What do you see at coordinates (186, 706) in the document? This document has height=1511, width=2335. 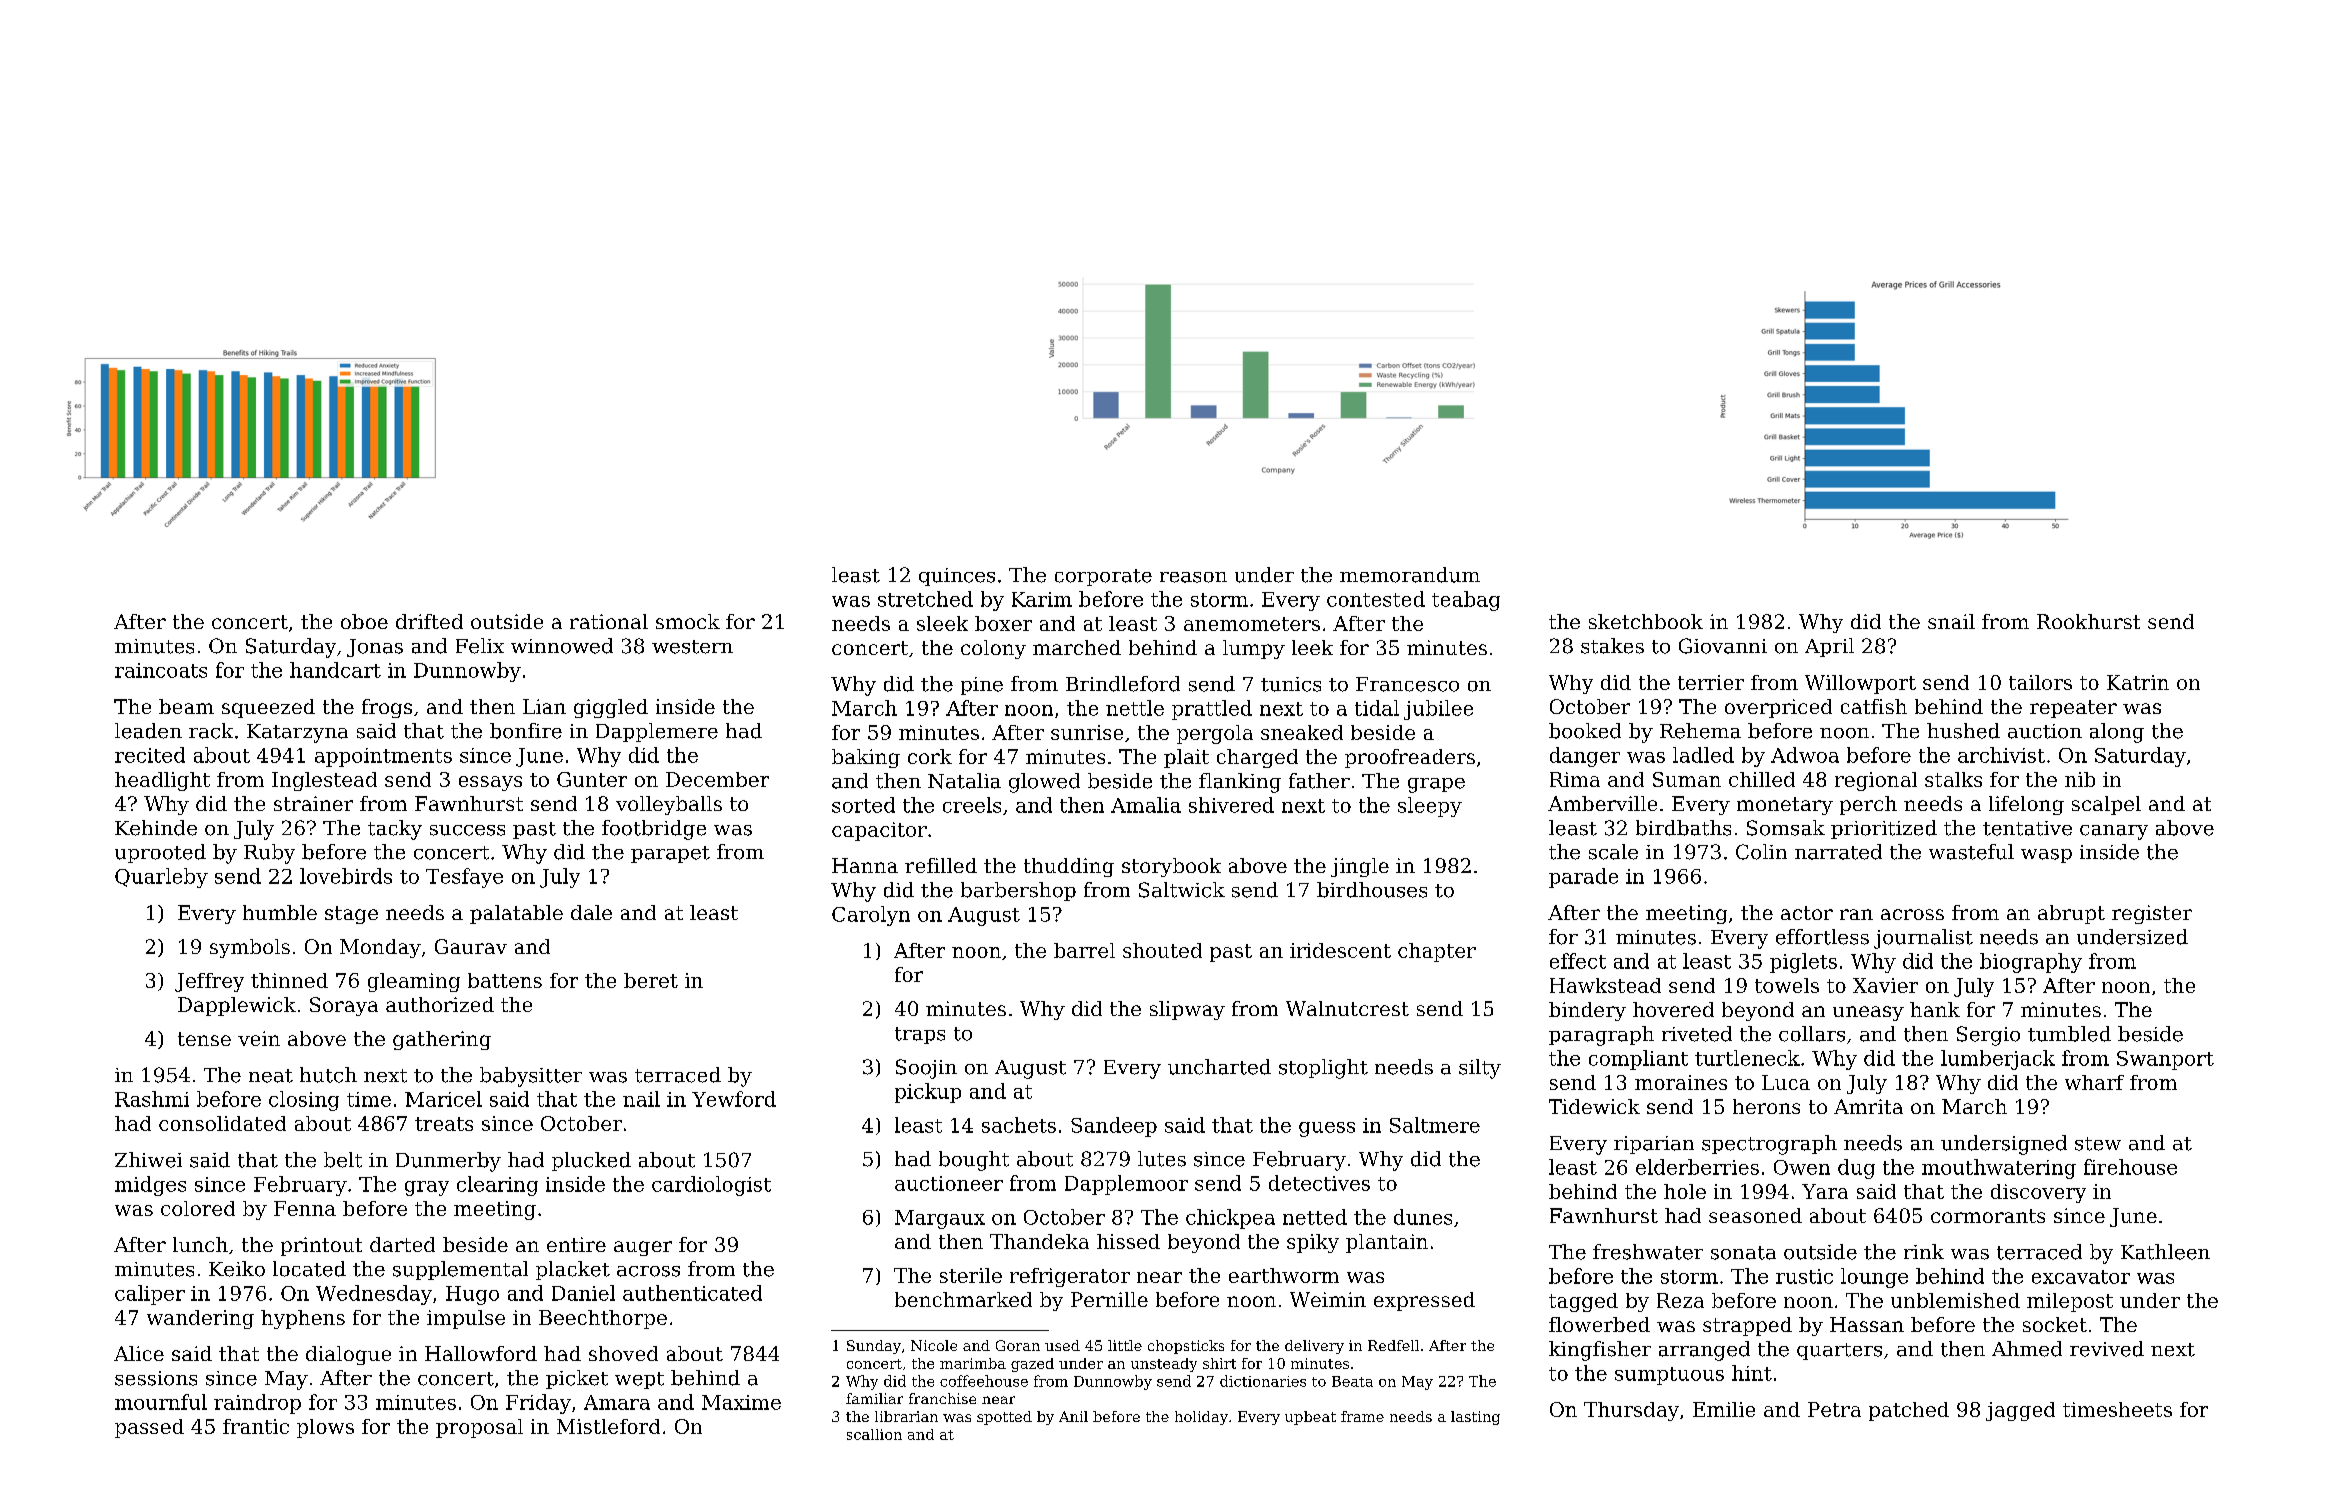 I see `beam` at bounding box center [186, 706].
